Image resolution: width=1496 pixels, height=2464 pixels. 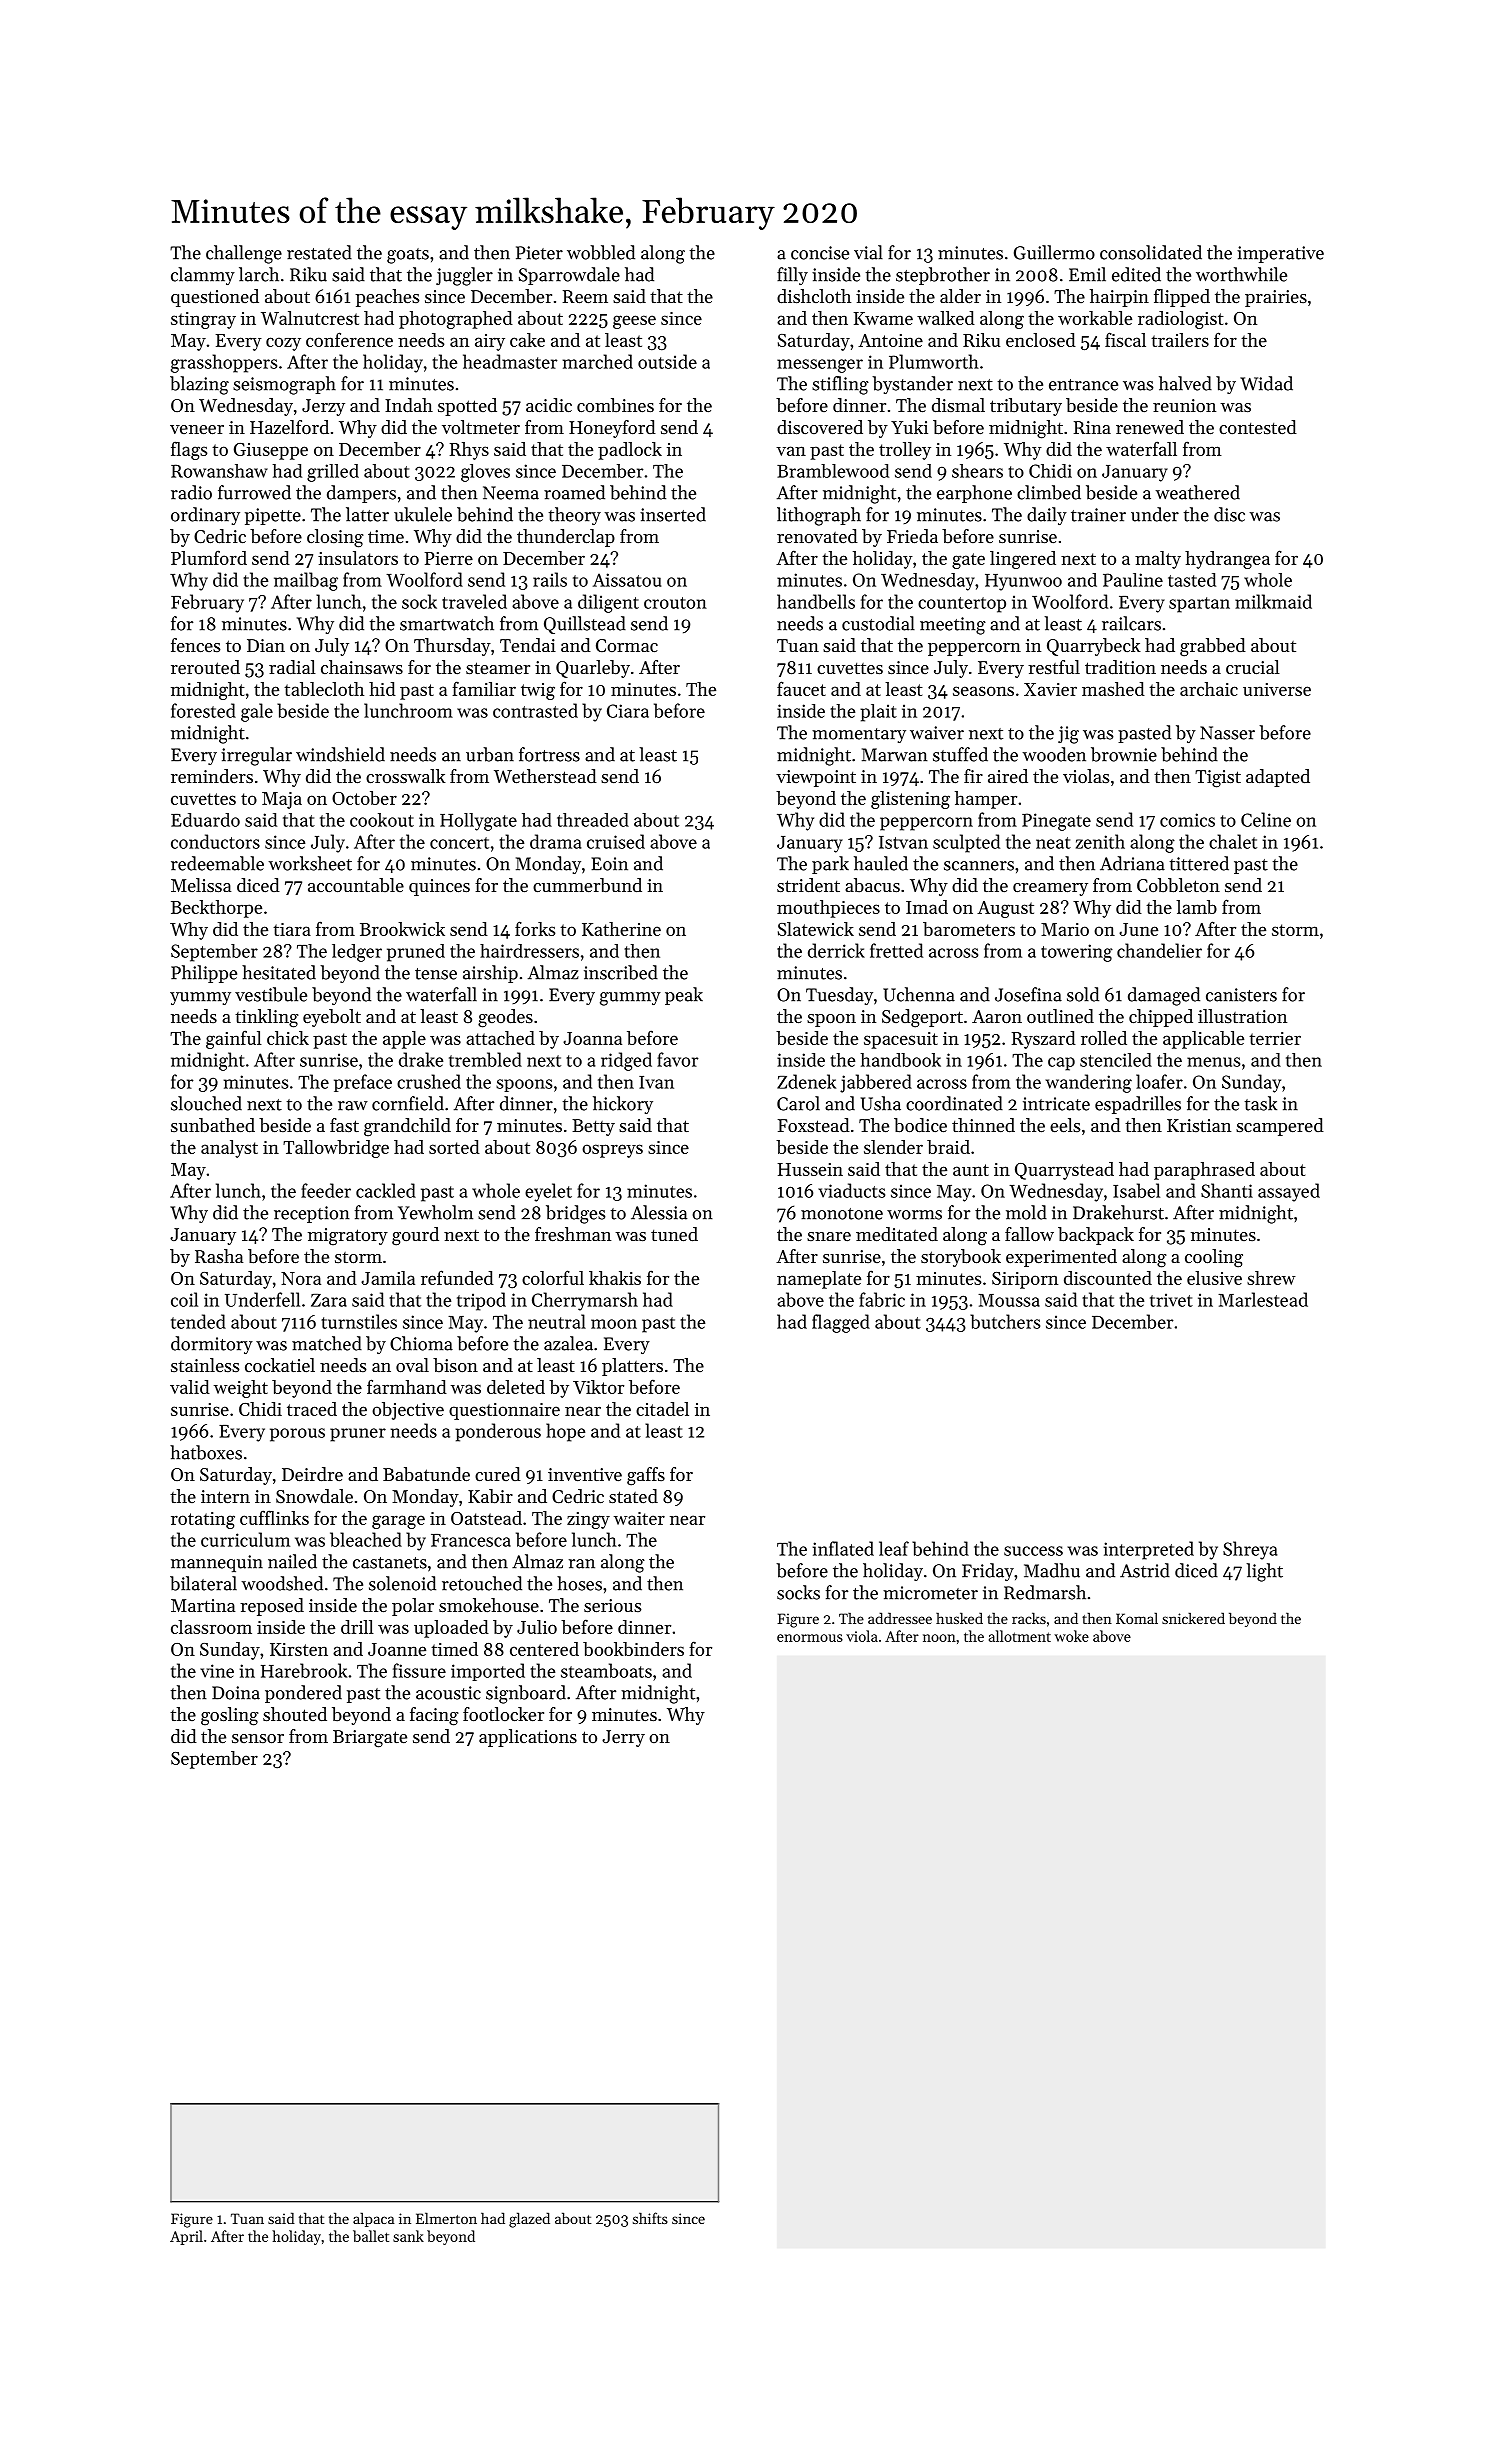 What do you see at coordinates (258, 1738) in the screenshot?
I see `sensor` at bounding box center [258, 1738].
